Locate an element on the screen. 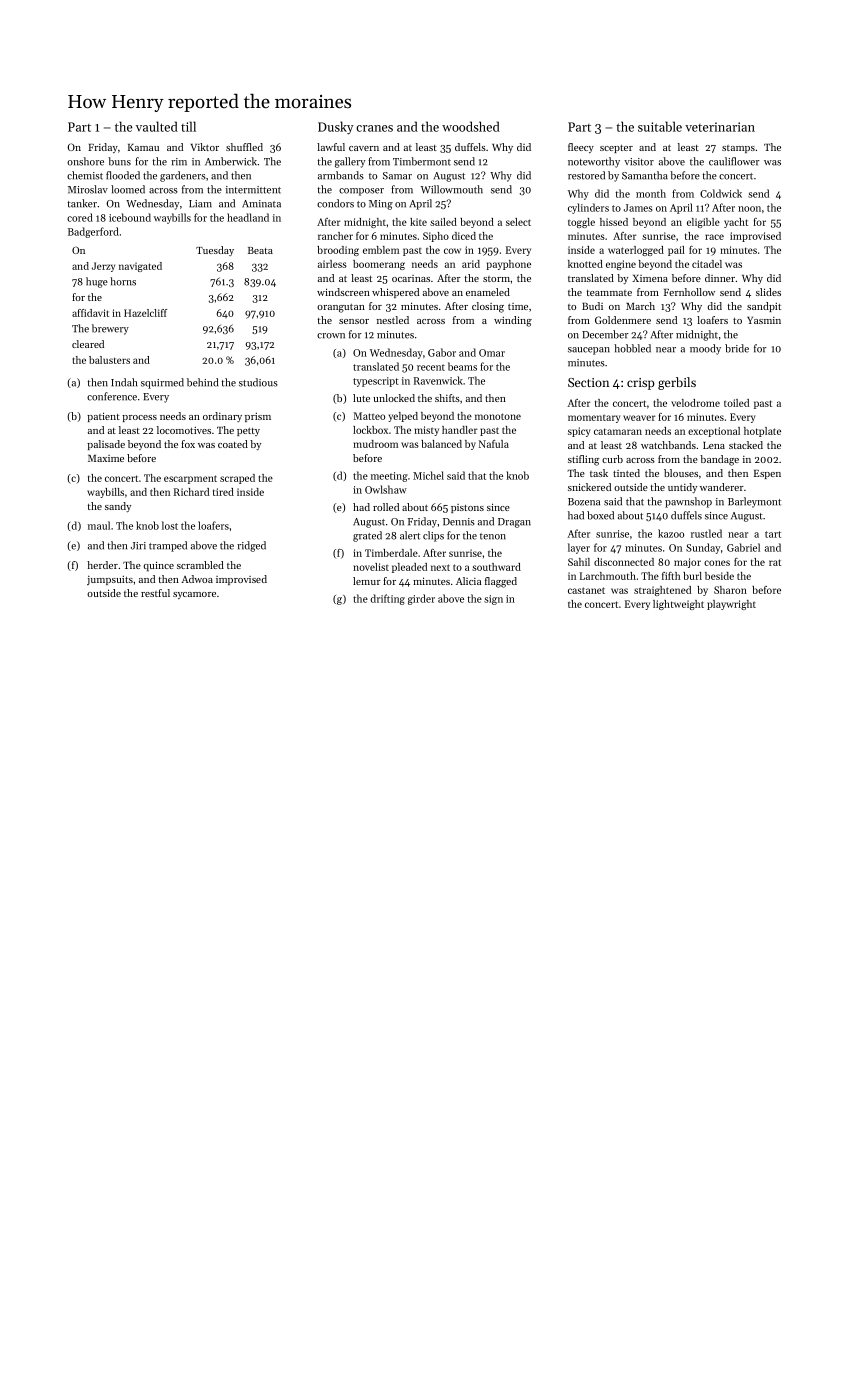 This screenshot has height=1400, width=849. nestled is located at coordinates (393, 320).
